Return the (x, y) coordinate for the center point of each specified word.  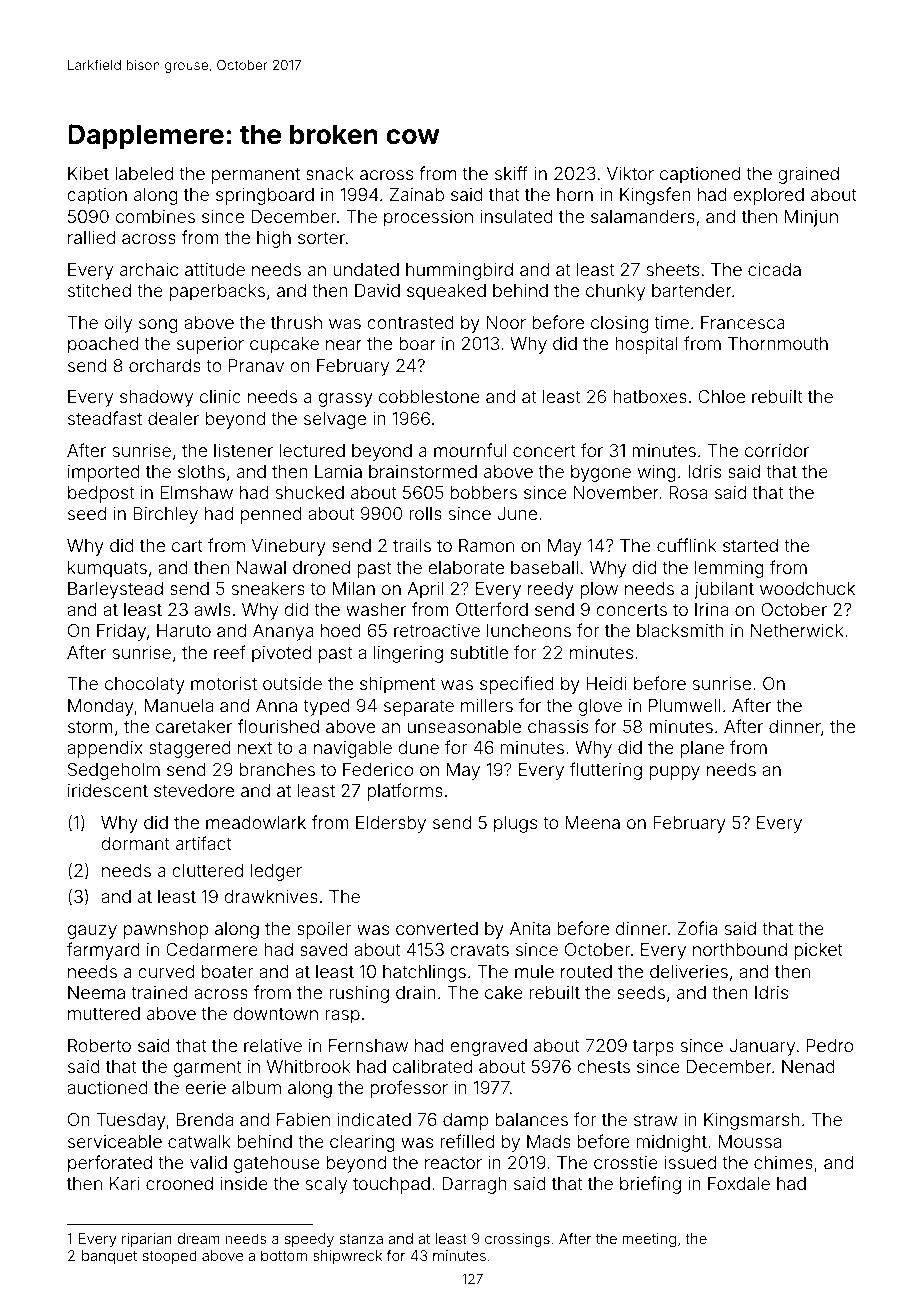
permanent (256, 176)
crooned (179, 1183)
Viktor (630, 173)
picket (818, 951)
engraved (488, 1047)
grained (808, 175)
